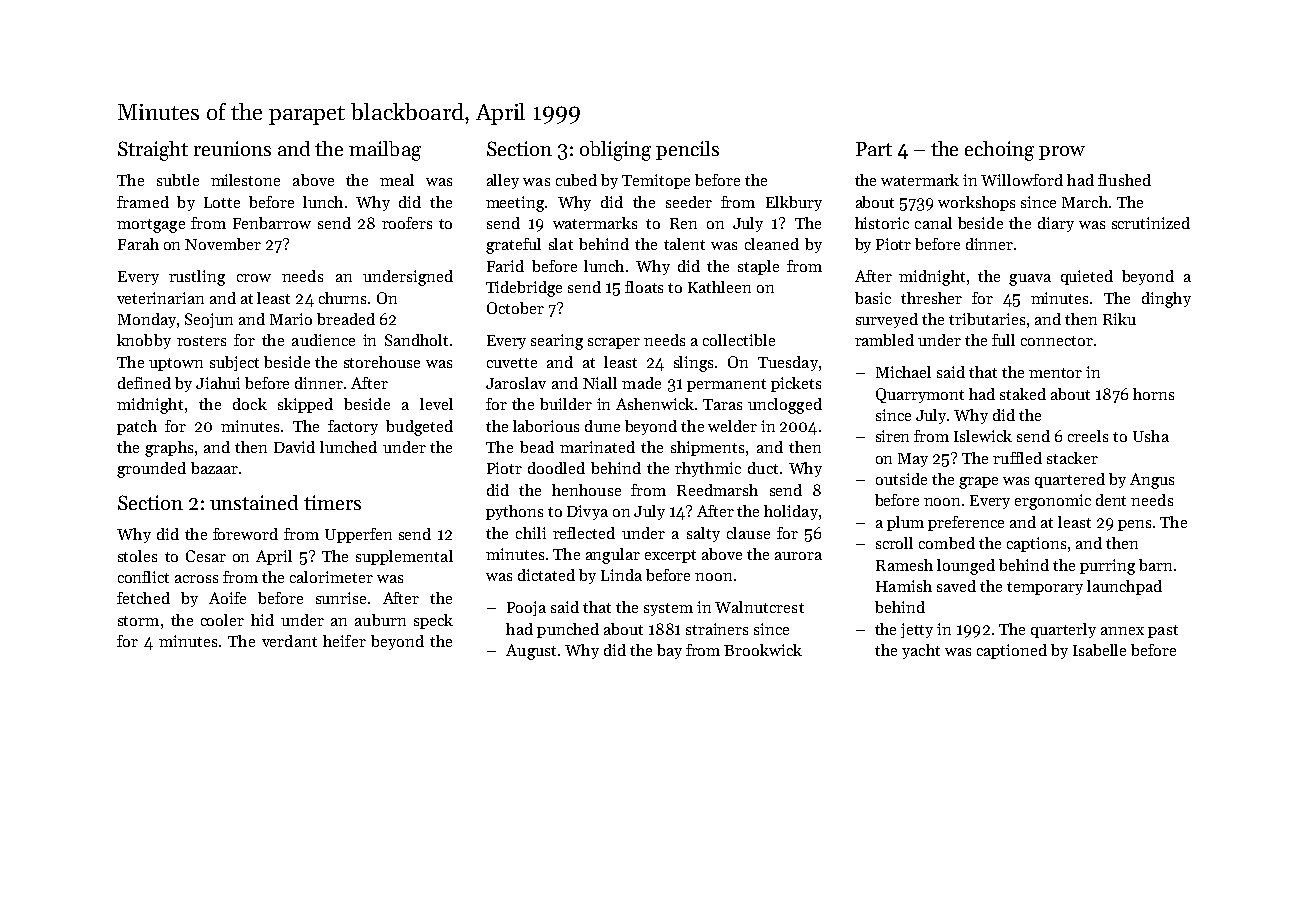 Image resolution: width=1308 pixels, height=924 pixels. I want to click on guava, so click(1030, 280).
